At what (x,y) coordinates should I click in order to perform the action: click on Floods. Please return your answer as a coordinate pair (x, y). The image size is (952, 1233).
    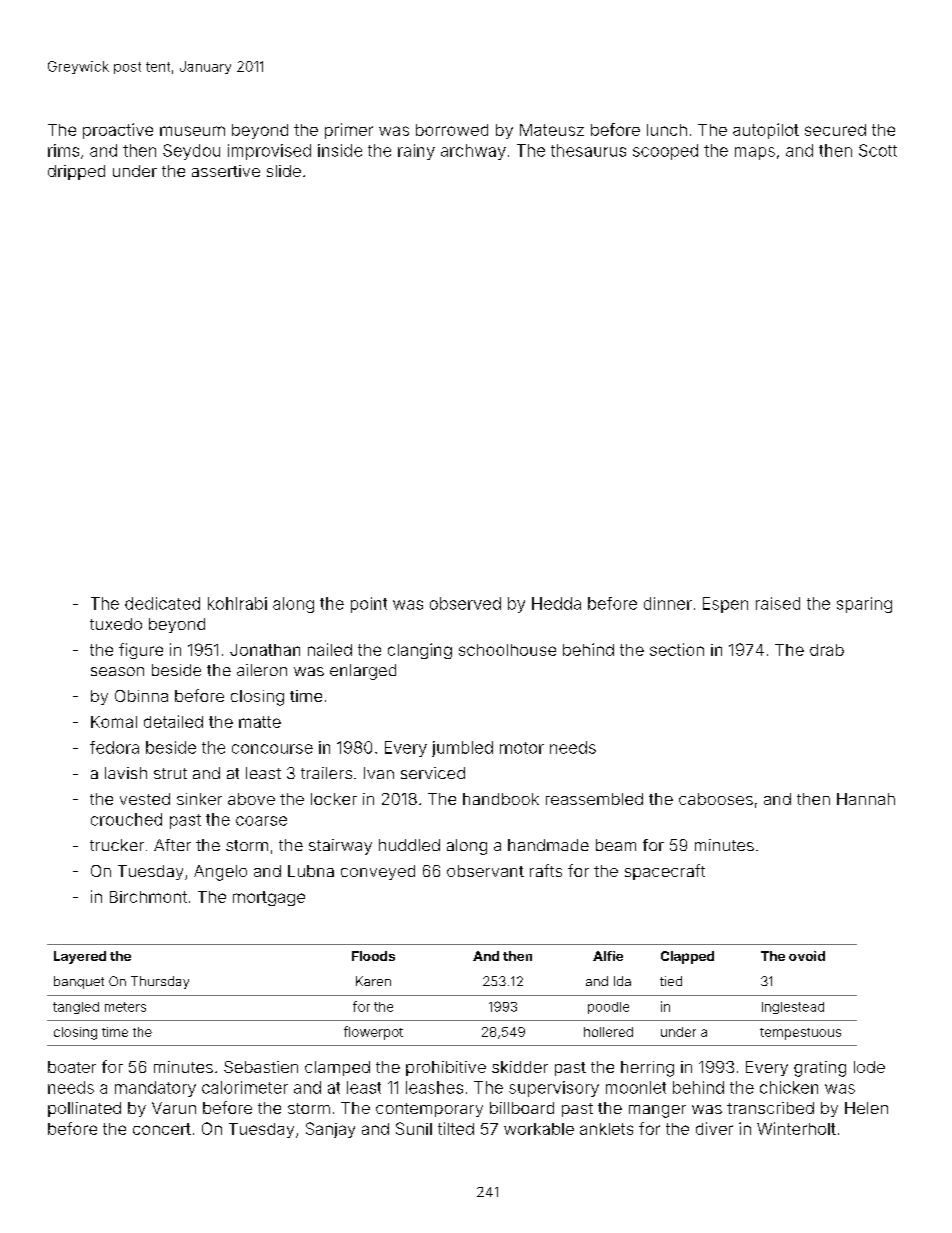
    Looking at the image, I should click on (373, 956).
